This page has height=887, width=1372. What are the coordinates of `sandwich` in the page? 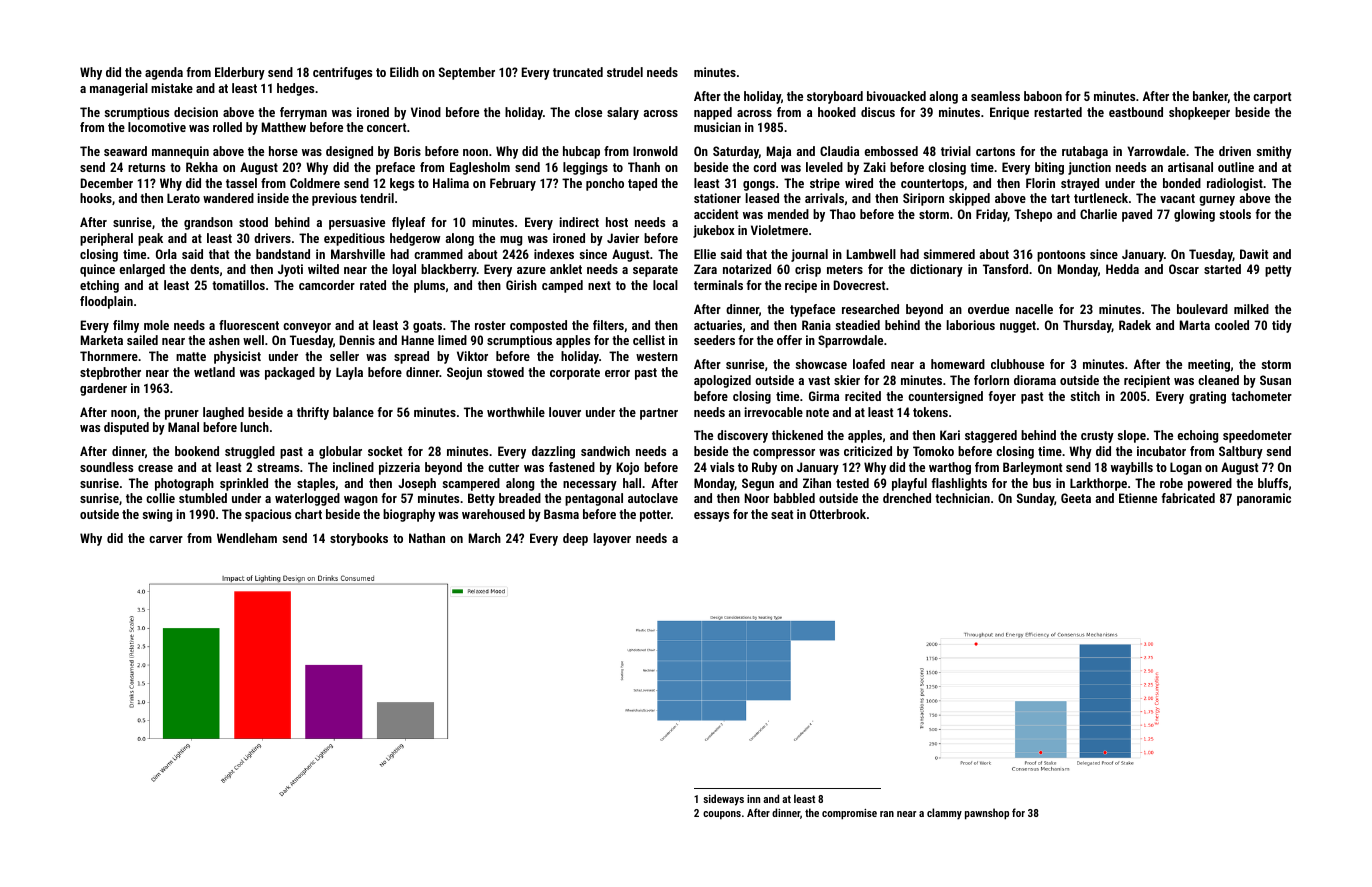 It's located at (605, 451).
